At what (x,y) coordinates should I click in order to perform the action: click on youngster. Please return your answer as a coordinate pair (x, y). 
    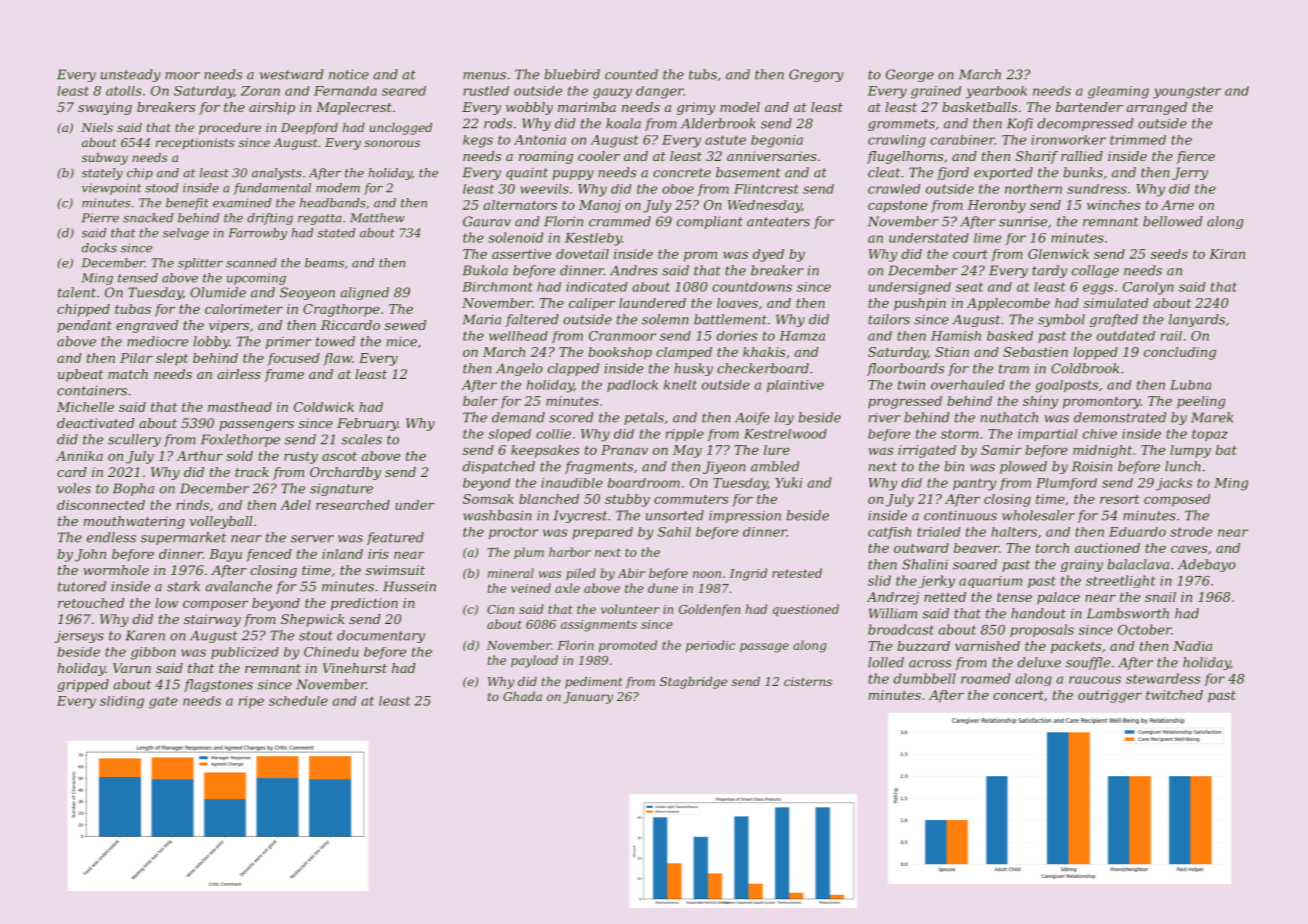
    Looking at the image, I should click on (1187, 92).
